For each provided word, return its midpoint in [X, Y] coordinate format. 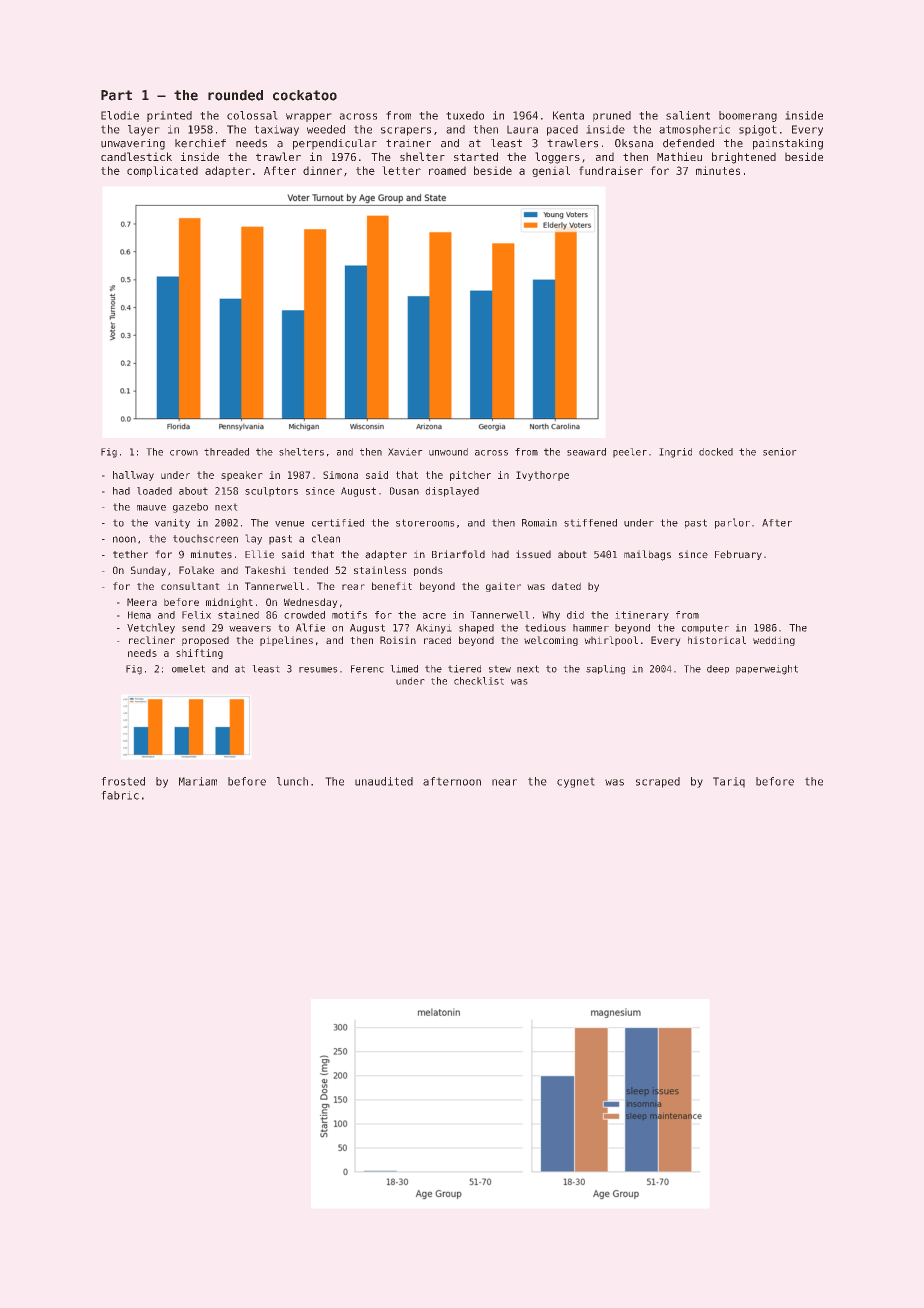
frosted [123, 781]
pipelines [286, 641]
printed [169, 116]
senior [779, 452]
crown [184, 453]
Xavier [405, 452]
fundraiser [611, 170]
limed [404, 669]
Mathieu [679, 156]
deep [718, 669]
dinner [322, 171]
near [504, 782]
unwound [448, 452]
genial [551, 171]
